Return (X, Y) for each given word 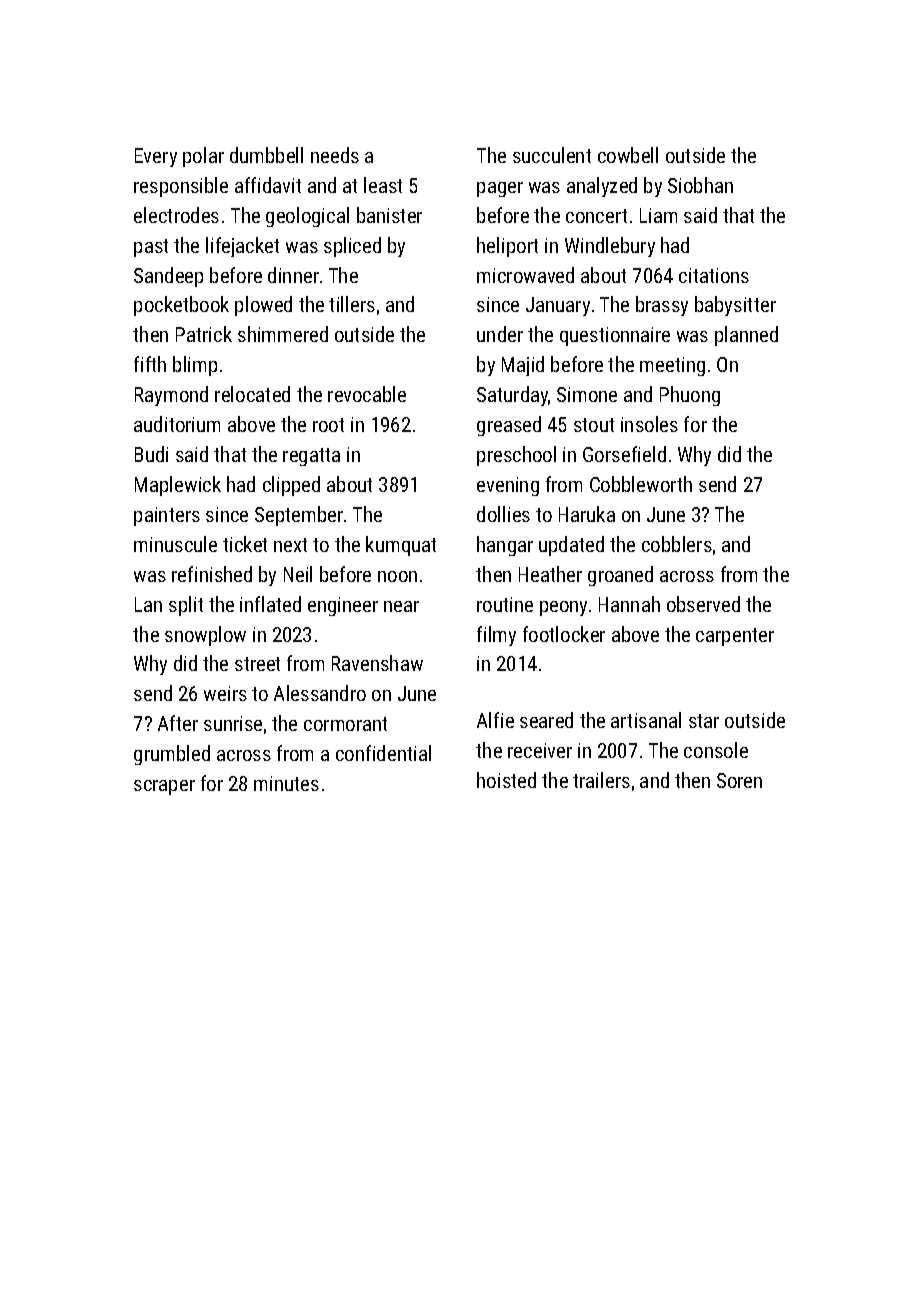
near (401, 606)
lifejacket (242, 247)
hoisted (506, 780)
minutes (286, 783)
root (328, 425)
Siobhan (700, 185)
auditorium (177, 424)
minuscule (175, 544)
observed (703, 604)
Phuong (690, 396)
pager (500, 189)
